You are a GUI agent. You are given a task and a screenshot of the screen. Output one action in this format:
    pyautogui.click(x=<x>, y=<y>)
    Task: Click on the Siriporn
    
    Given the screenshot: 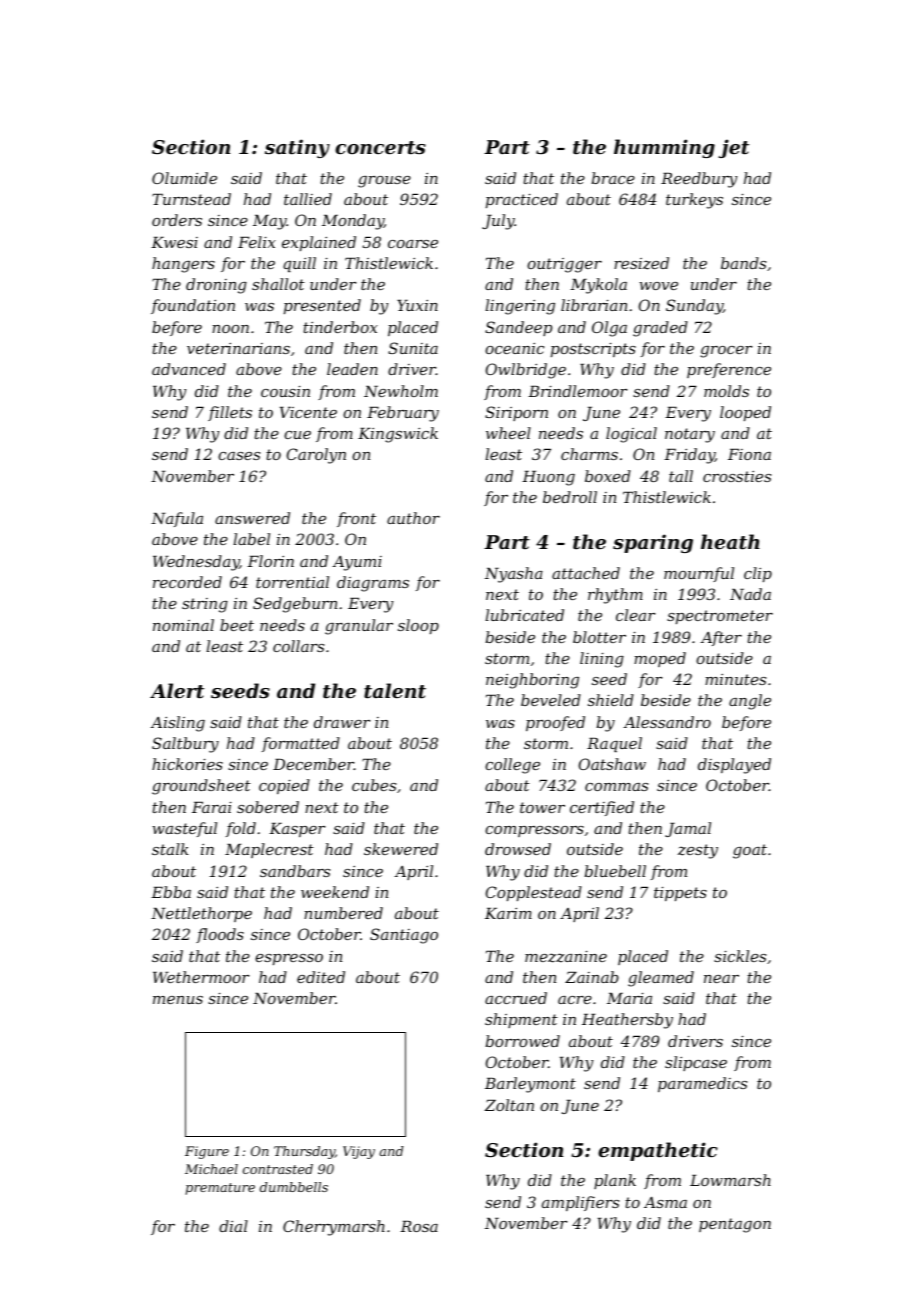 What is the action you would take?
    pyautogui.click(x=516, y=413)
